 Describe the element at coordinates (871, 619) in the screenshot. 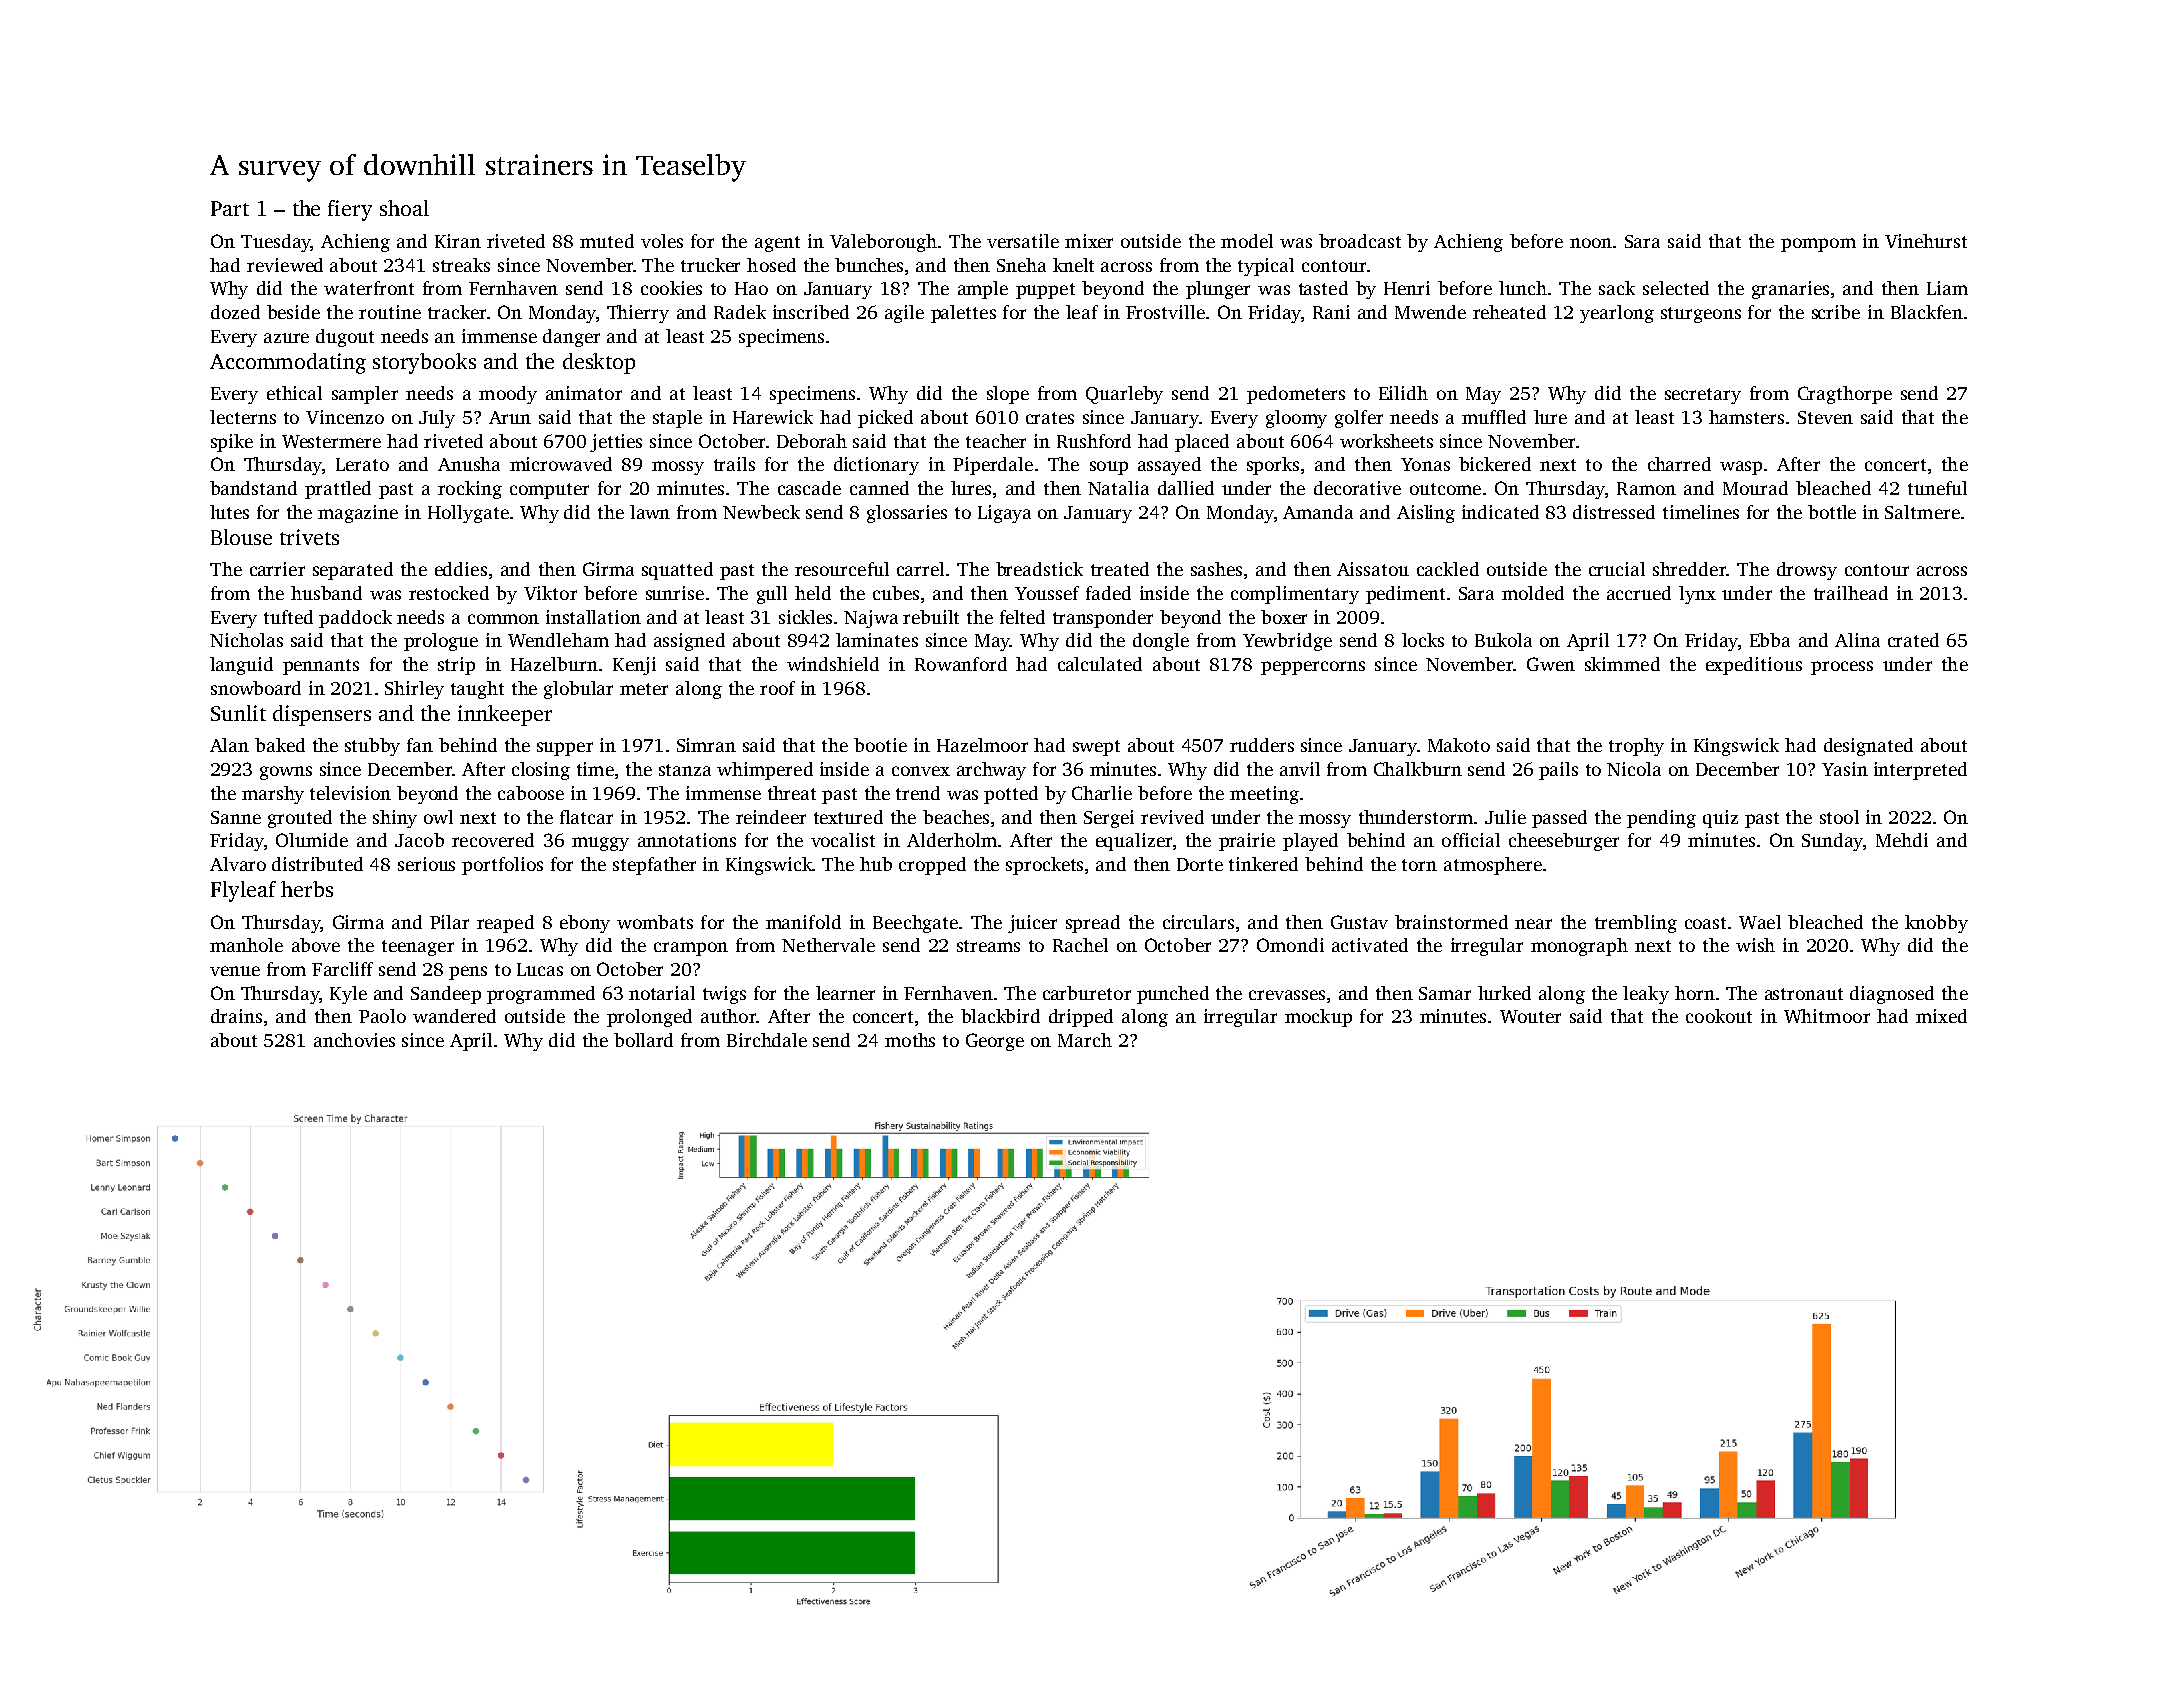

I see `Najwa` at that location.
